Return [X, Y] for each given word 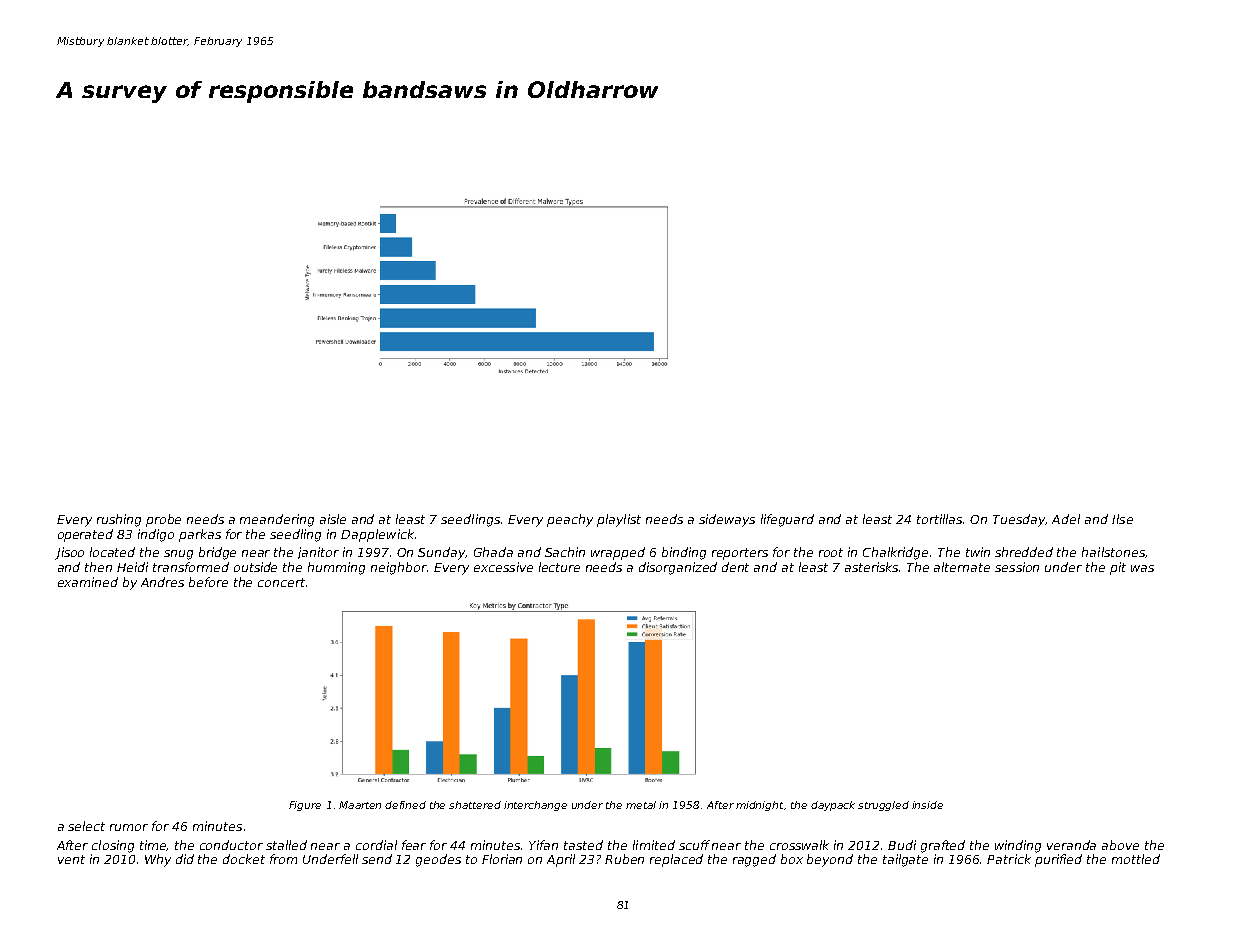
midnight [759, 806]
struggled [883, 806]
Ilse [1122, 519]
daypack [833, 806]
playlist [619, 520]
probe [163, 520]
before [208, 582]
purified [1058, 860]
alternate [962, 567]
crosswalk [799, 845]
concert [281, 582]
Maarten [360, 805]
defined [405, 805]
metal [641, 805]
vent [71, 859]
